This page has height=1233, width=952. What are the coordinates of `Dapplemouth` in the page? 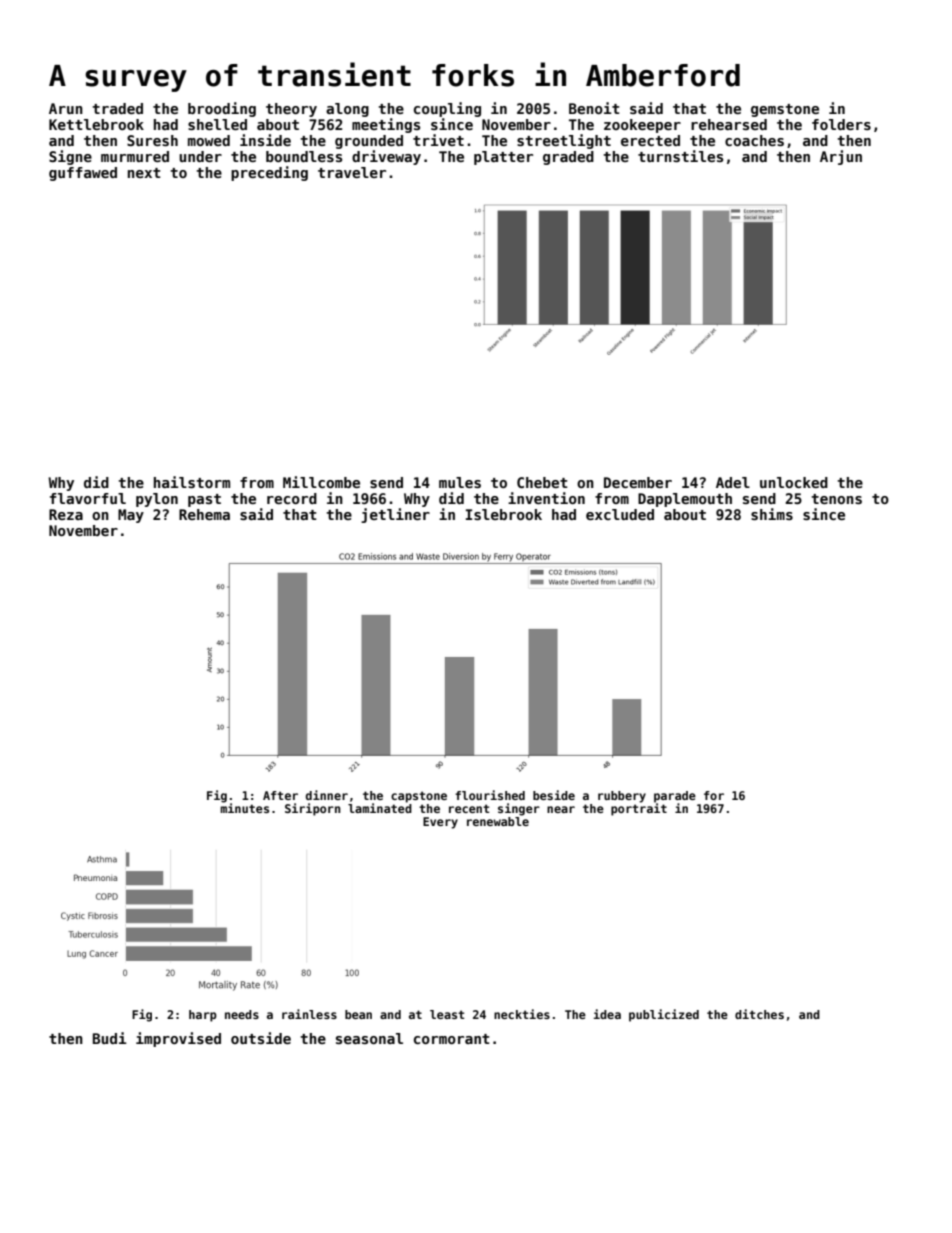 It's located at (685, 500).
